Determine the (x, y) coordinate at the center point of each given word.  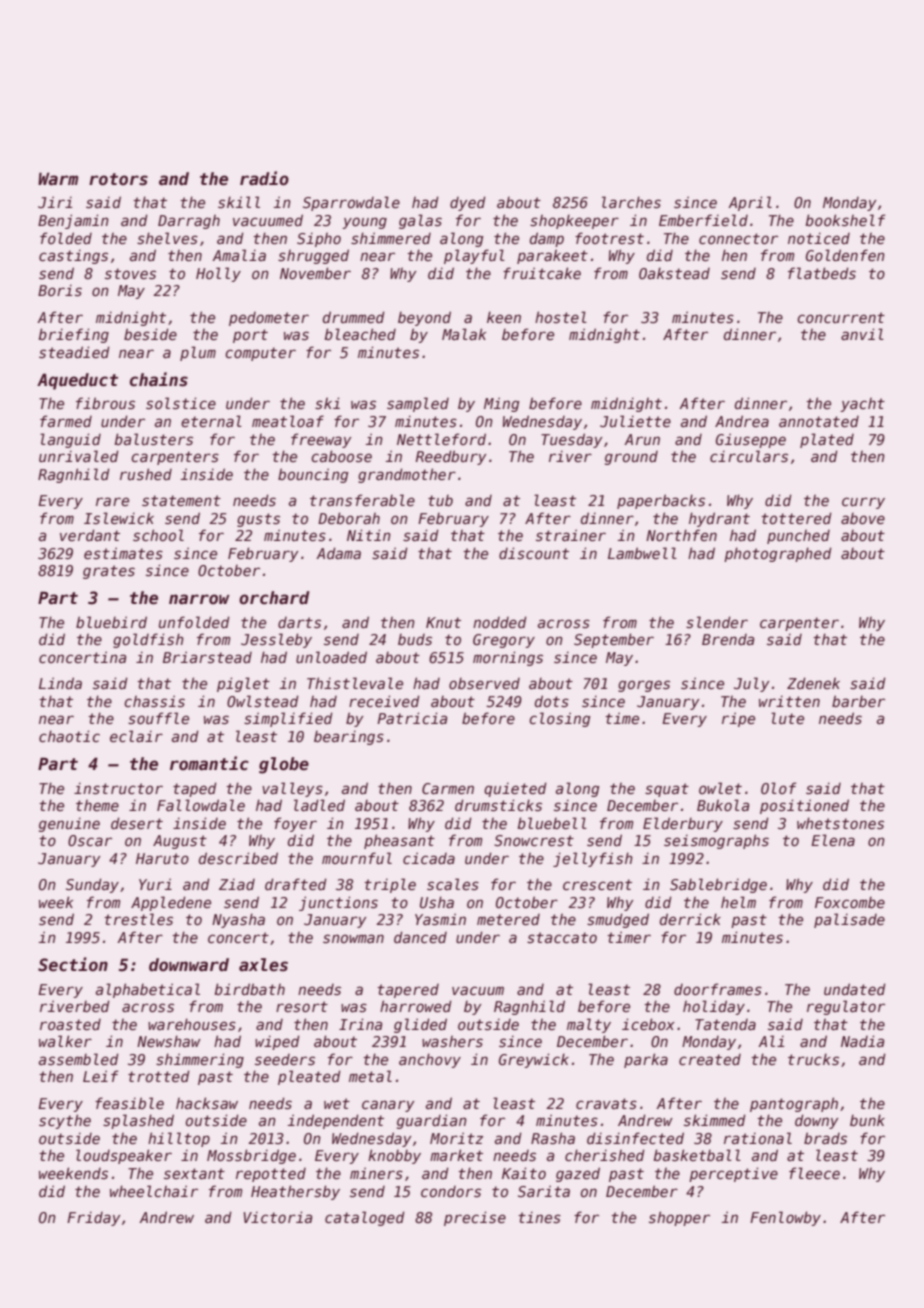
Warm (58, 179)
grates (109, 572)
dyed (468, 203)
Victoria (278, 1217)
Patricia (412, 718)
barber (858, 701)
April (750, 203)
